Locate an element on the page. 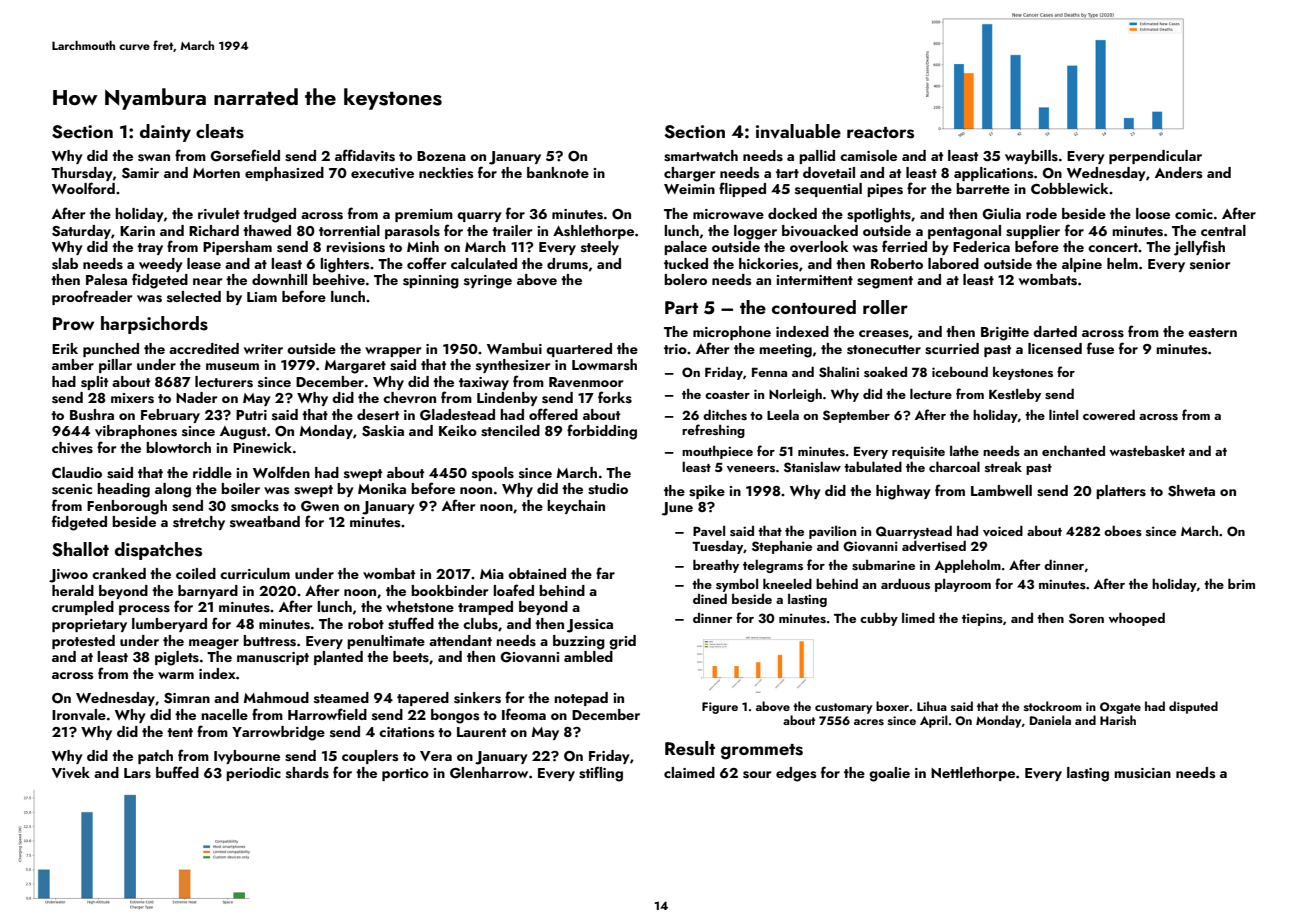 This page has height=924, width=1308. Richard is located at coordinates (214, 230).
